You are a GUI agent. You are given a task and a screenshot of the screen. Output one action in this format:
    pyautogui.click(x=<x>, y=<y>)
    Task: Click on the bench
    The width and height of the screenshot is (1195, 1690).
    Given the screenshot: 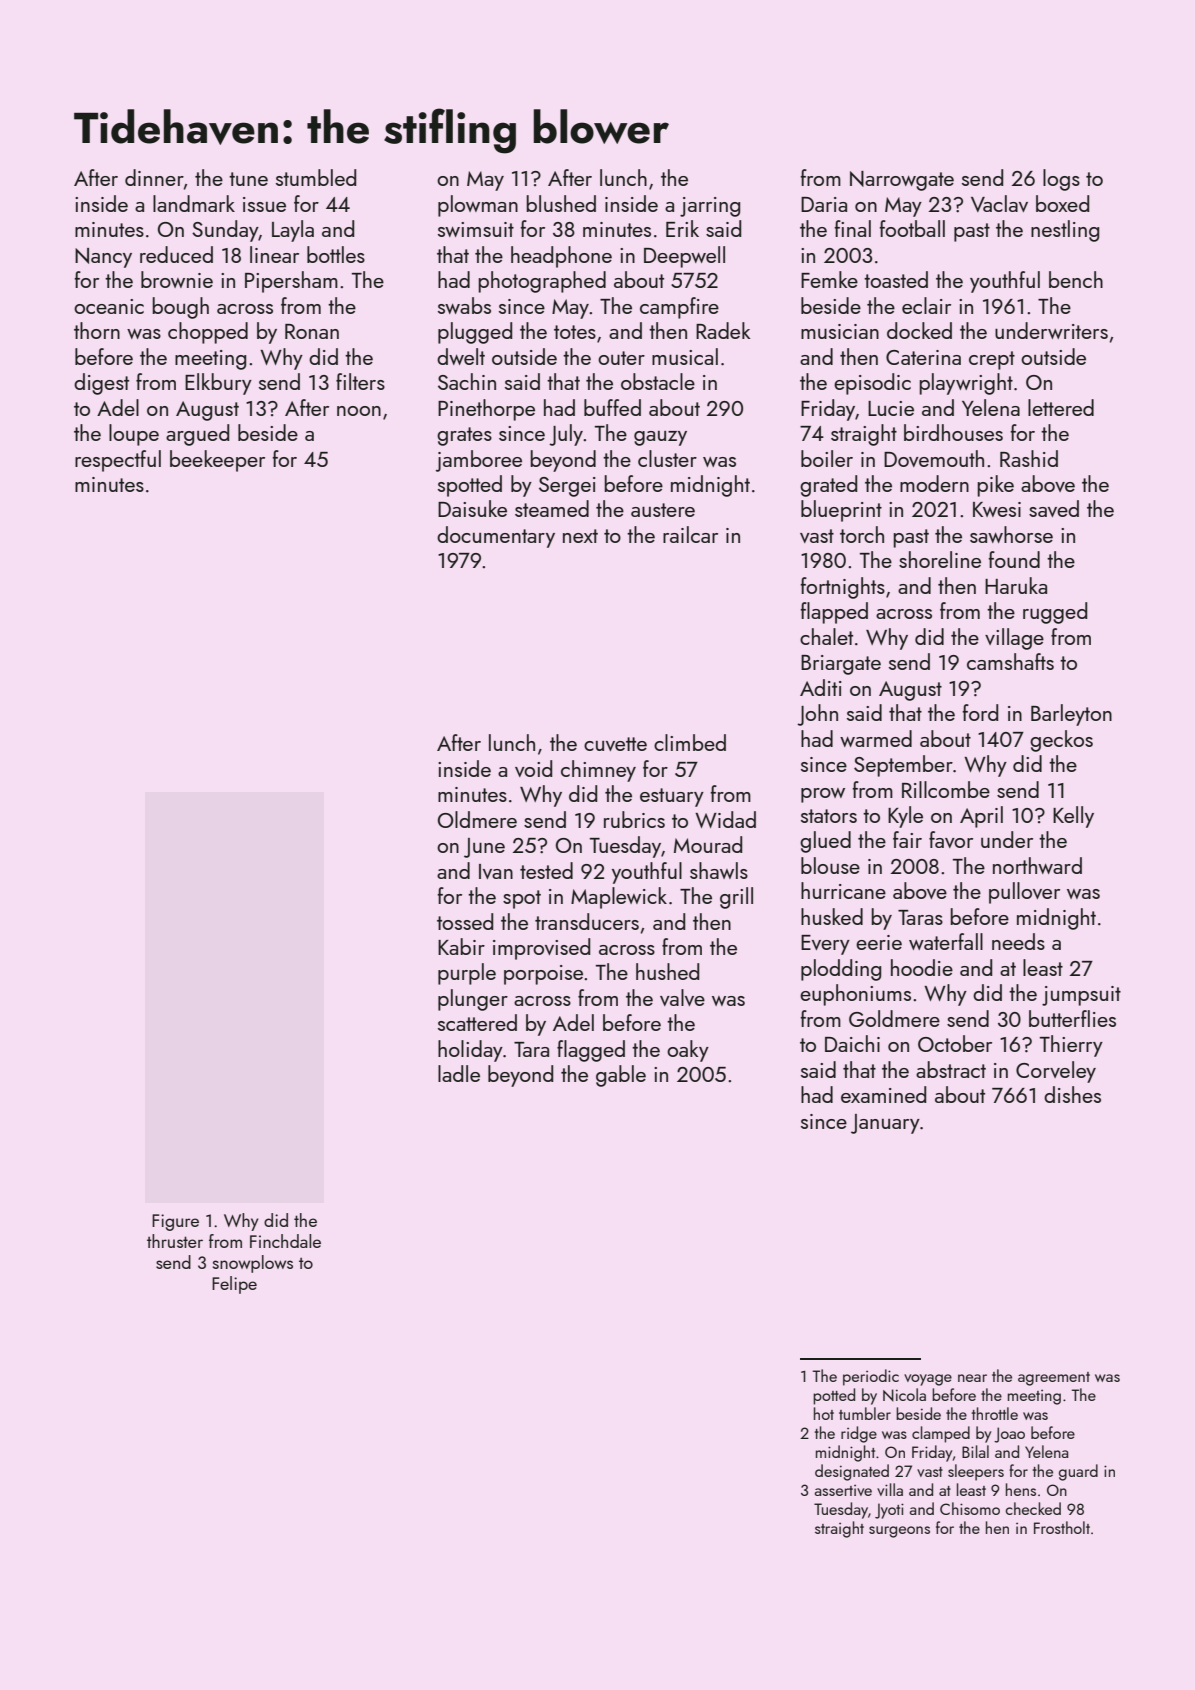 What is the action you would take?
    pyautogui.click(x=1076, y=279)
